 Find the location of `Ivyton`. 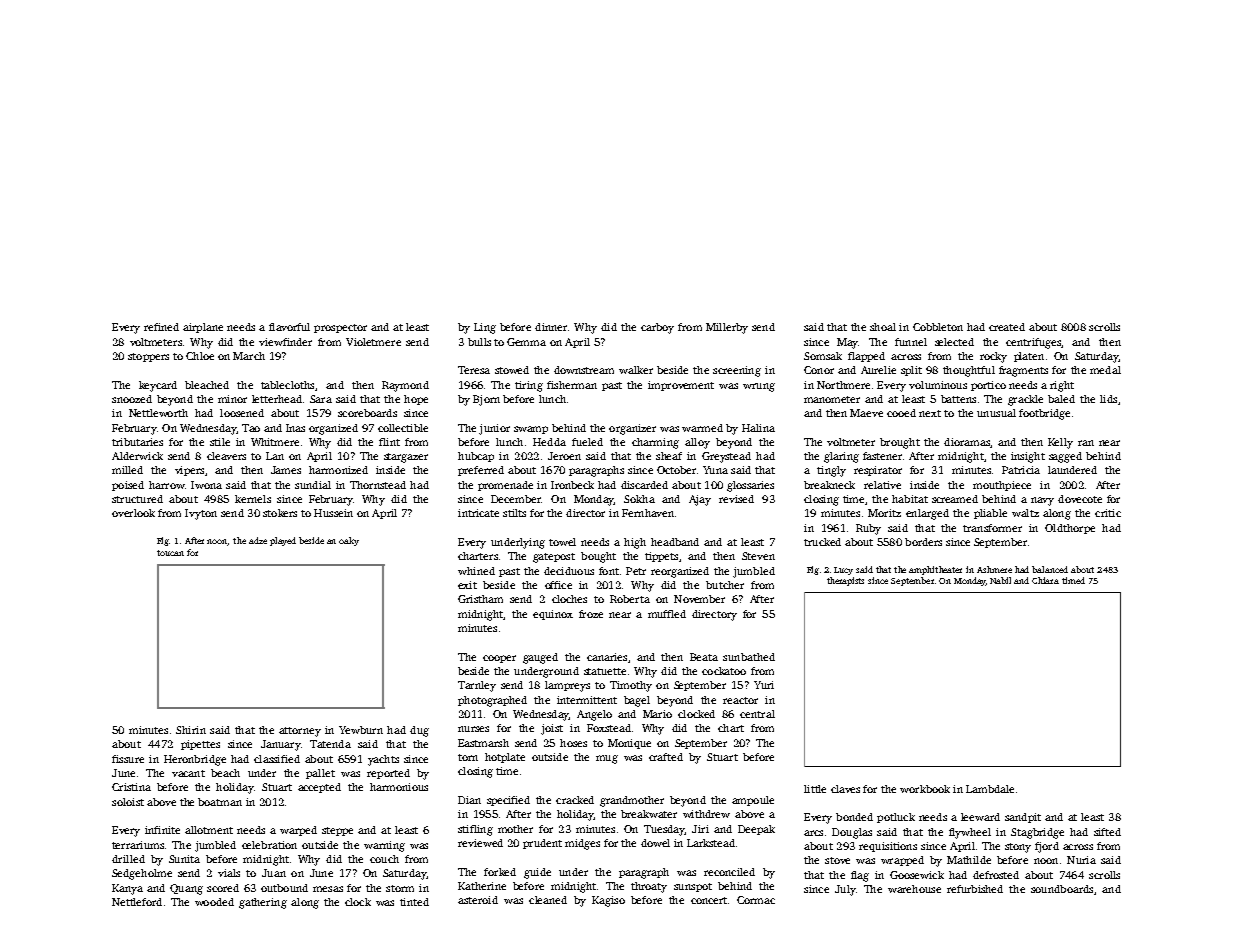

Ivyton is located at coordinates (201, 514).
